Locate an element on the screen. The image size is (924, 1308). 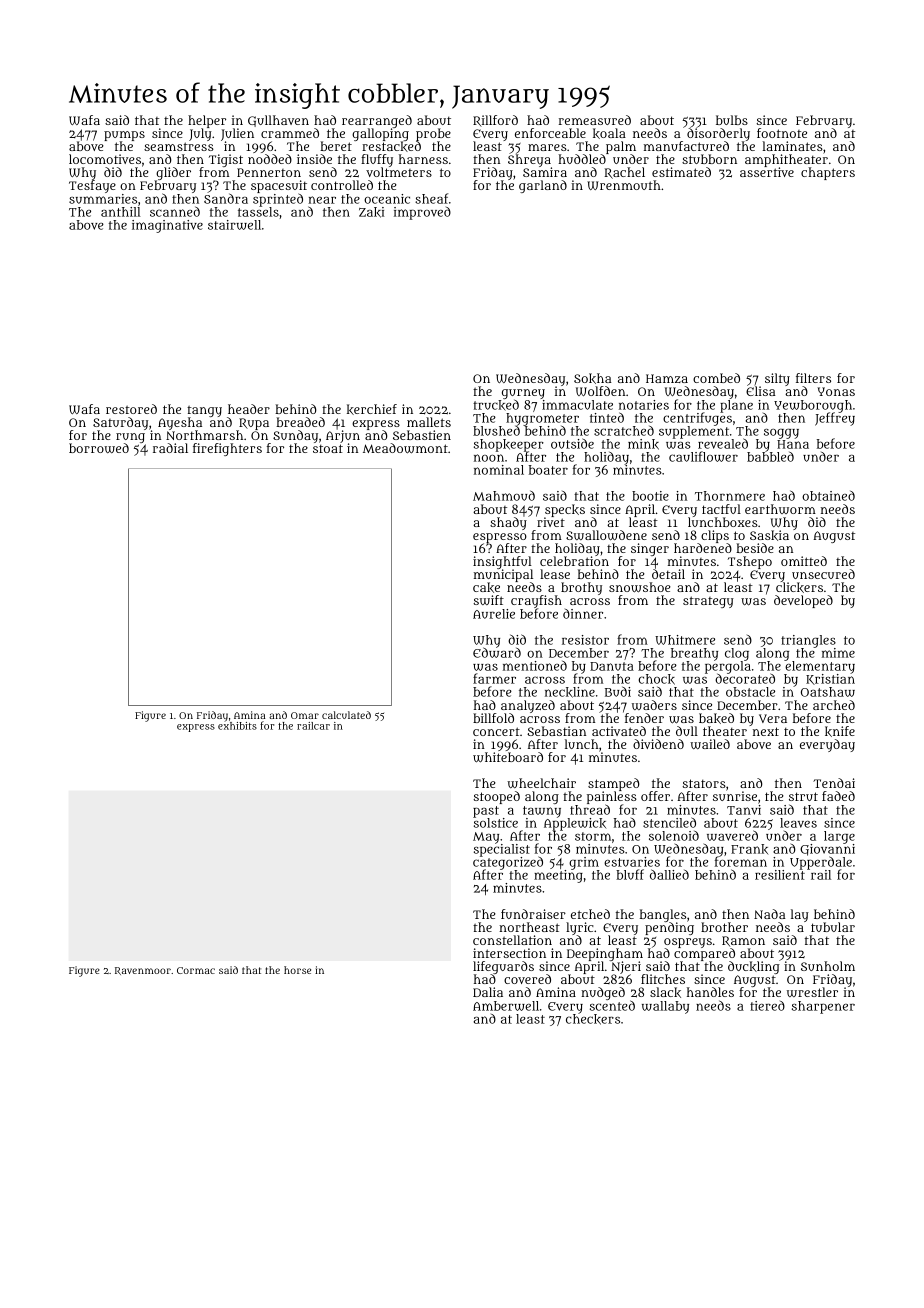
rung is located at coordinates (130, 438).
